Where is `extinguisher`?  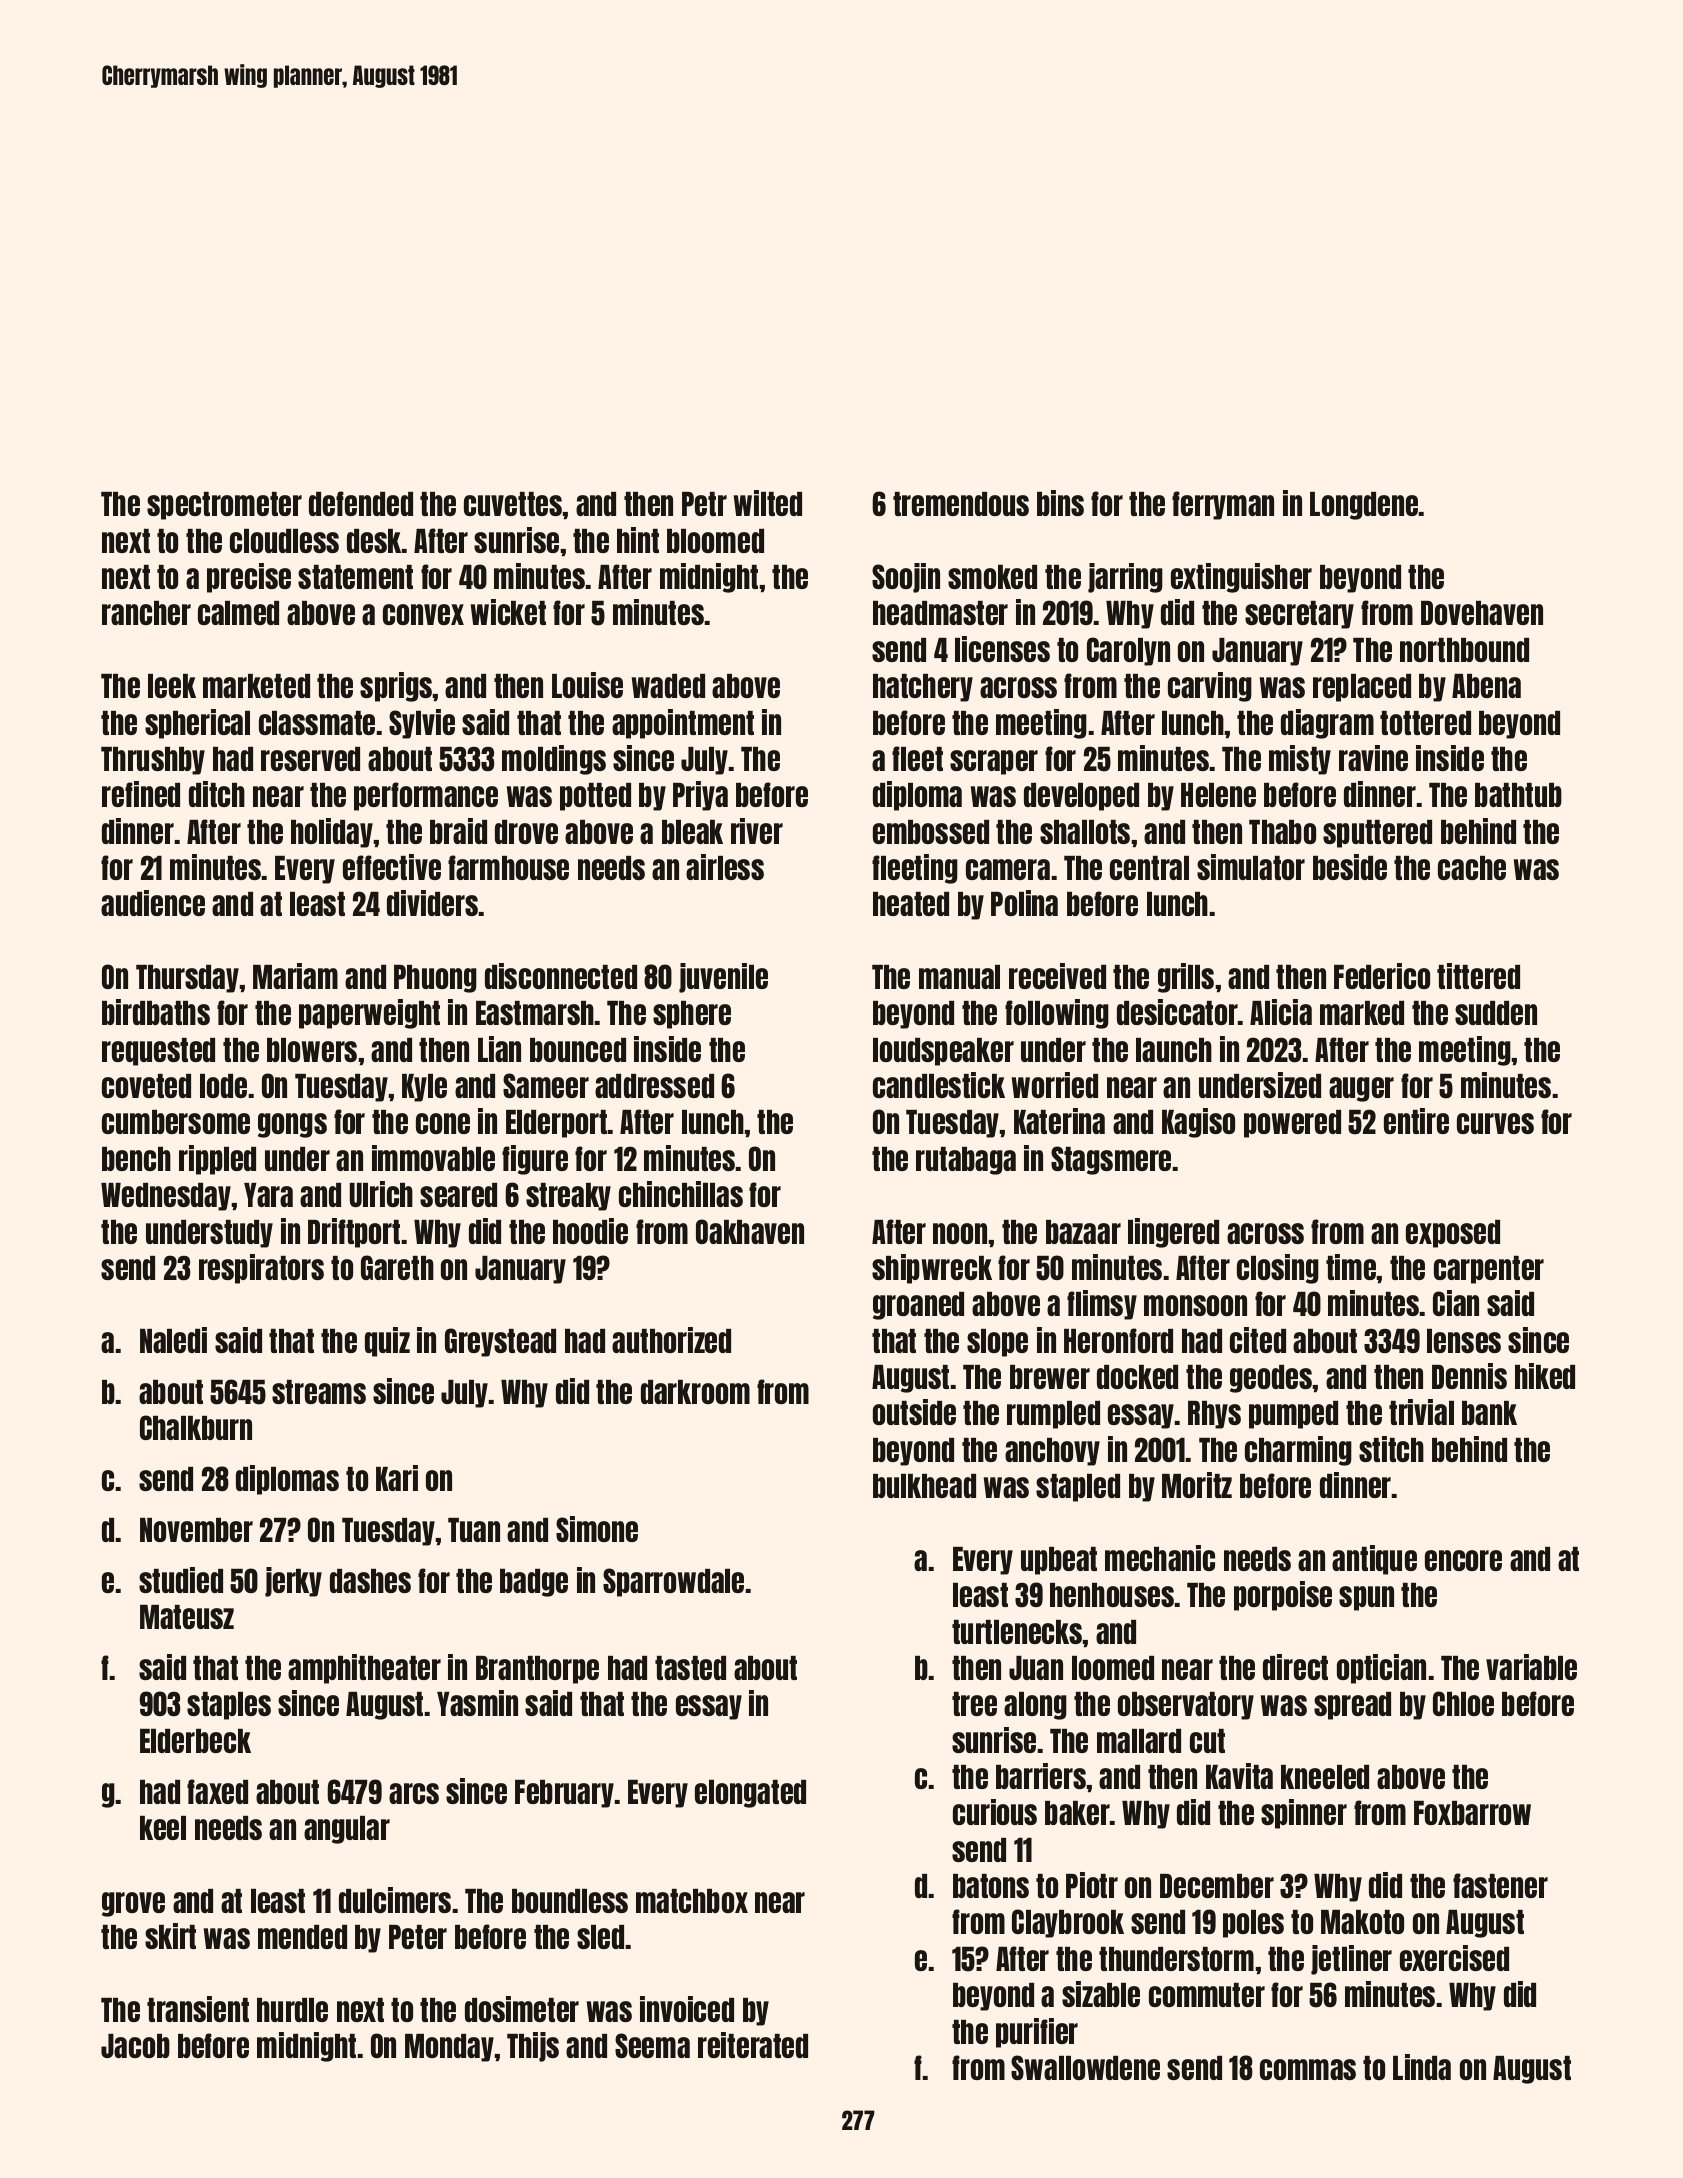
extinguisher is located at coordinates (1241, 578).
